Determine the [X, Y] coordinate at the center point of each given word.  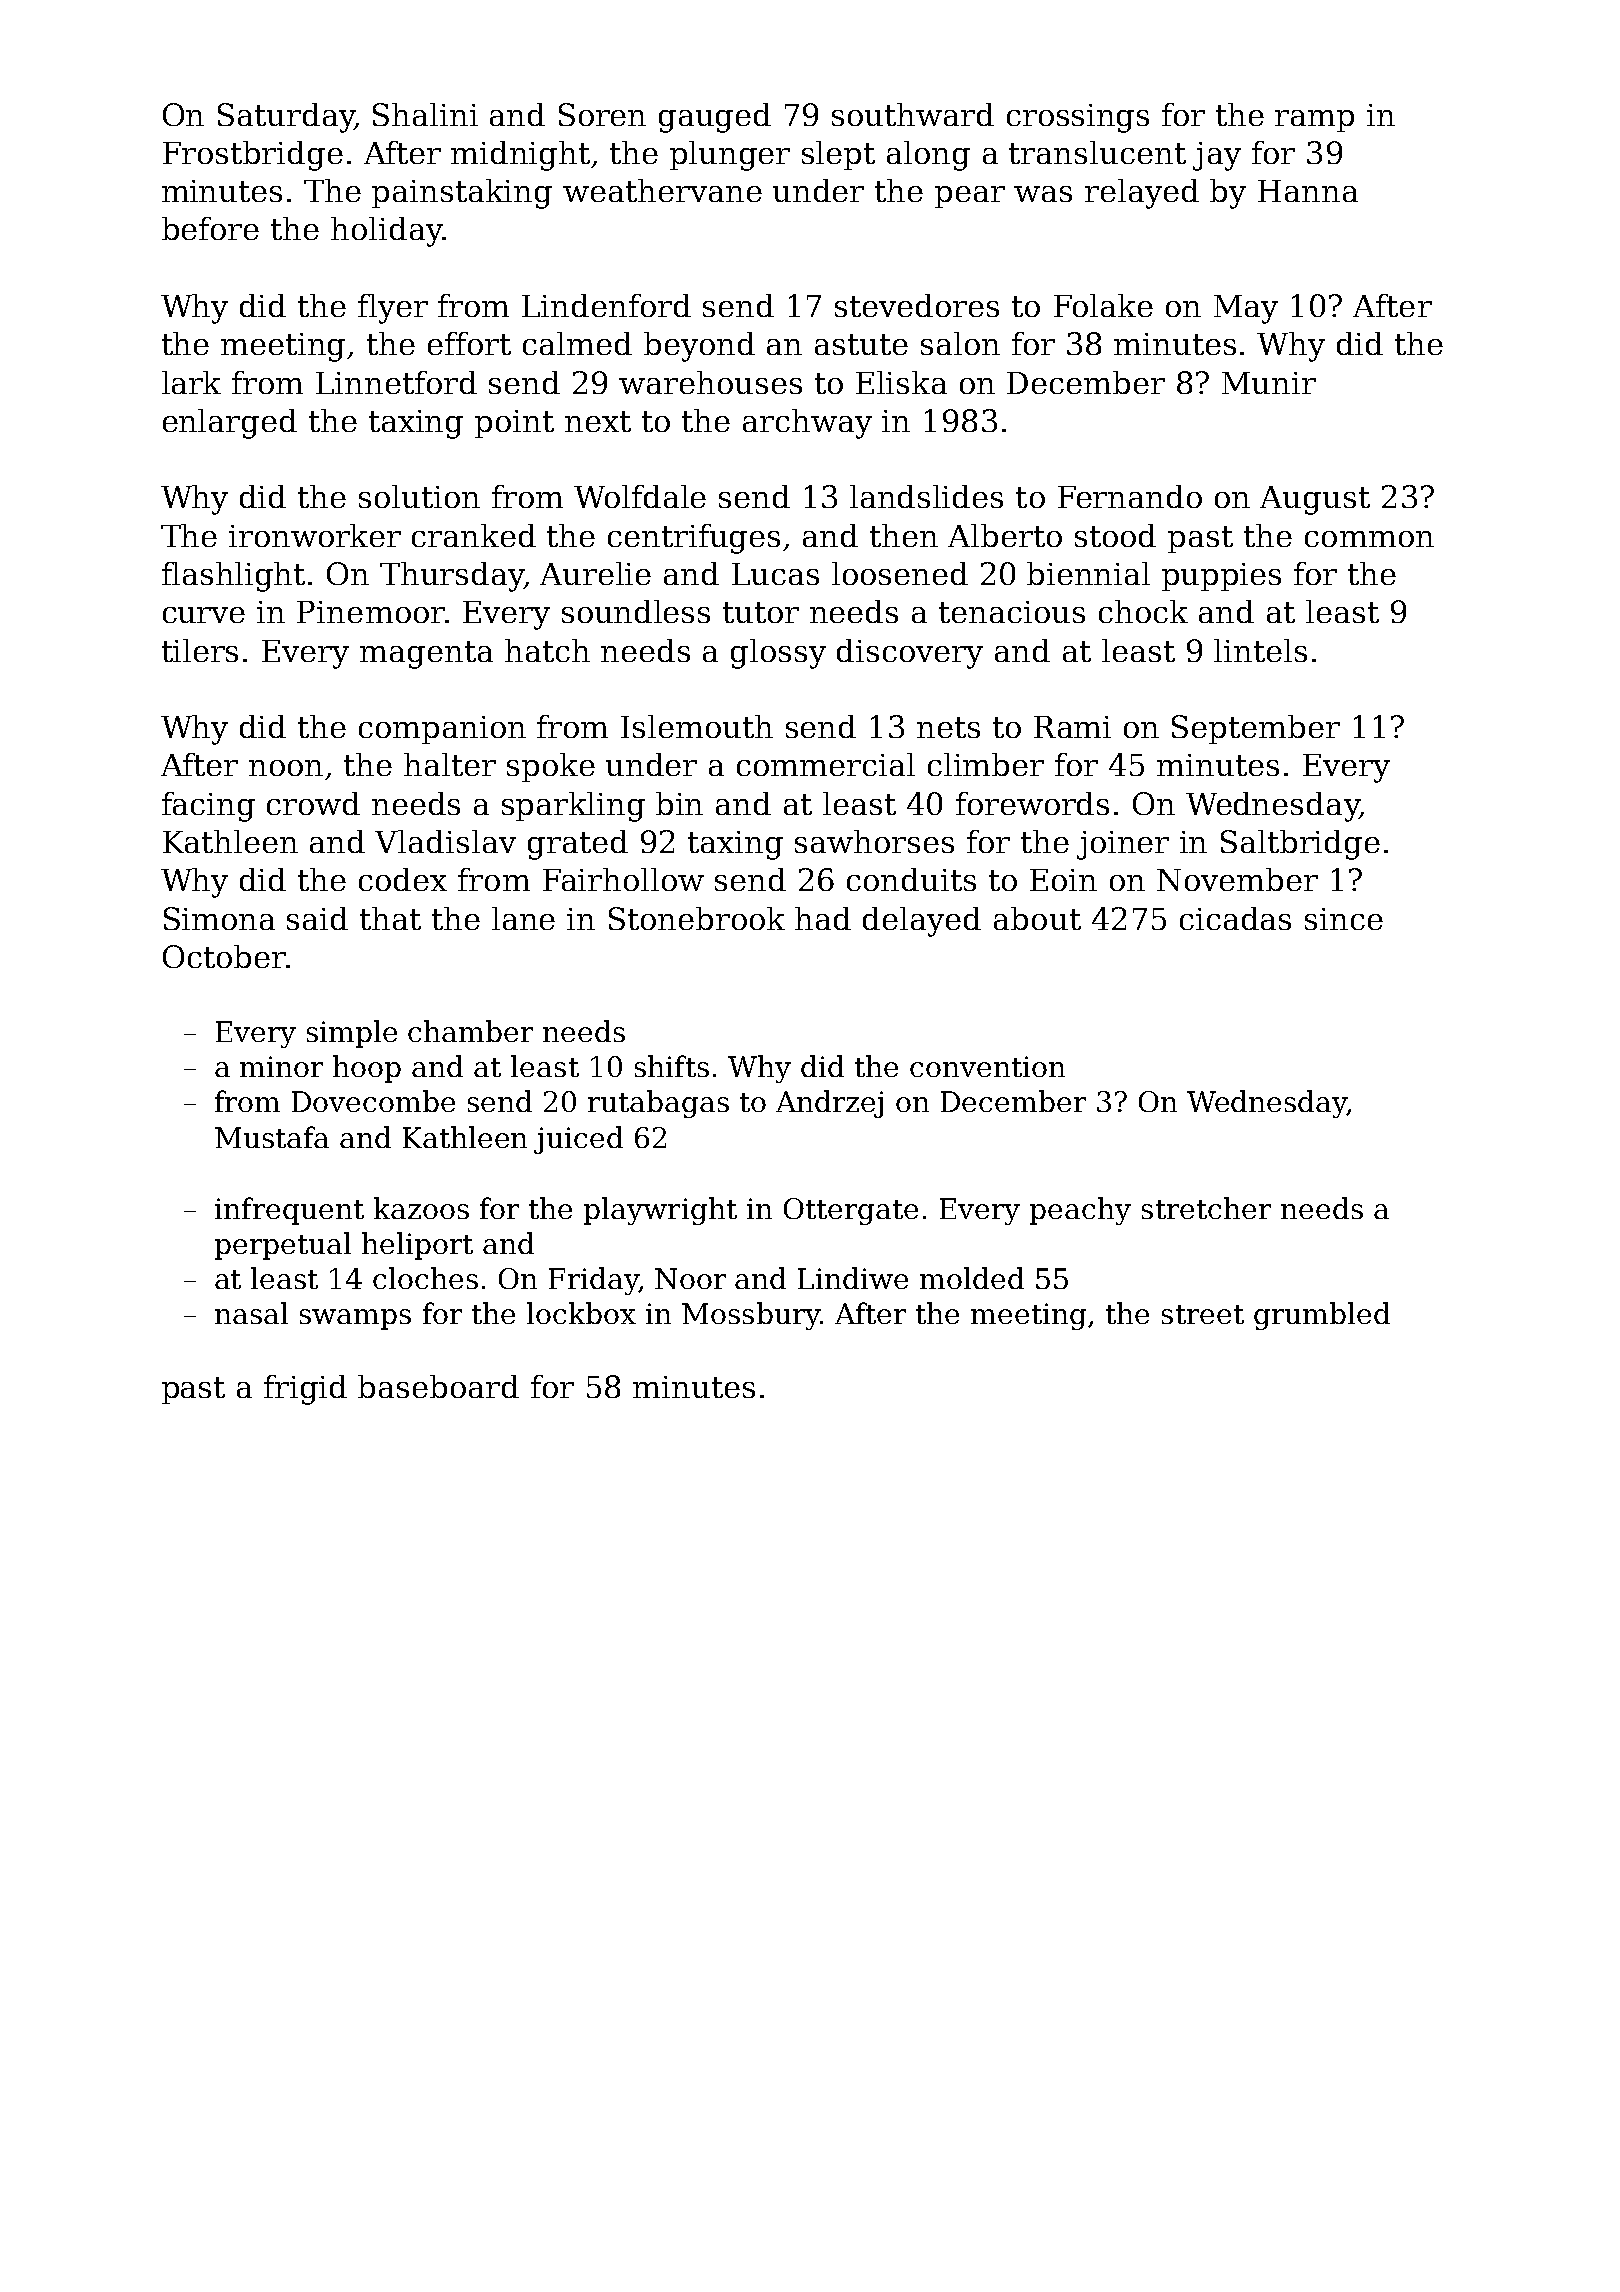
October [224, 956]
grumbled [1322, 1316]
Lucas [775, 574]
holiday [386, 232]
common [1369, 539]
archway [807, 424]
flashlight [233, 577]
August [1315, 500]
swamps [355, 1319]
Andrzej [829, 1104]
